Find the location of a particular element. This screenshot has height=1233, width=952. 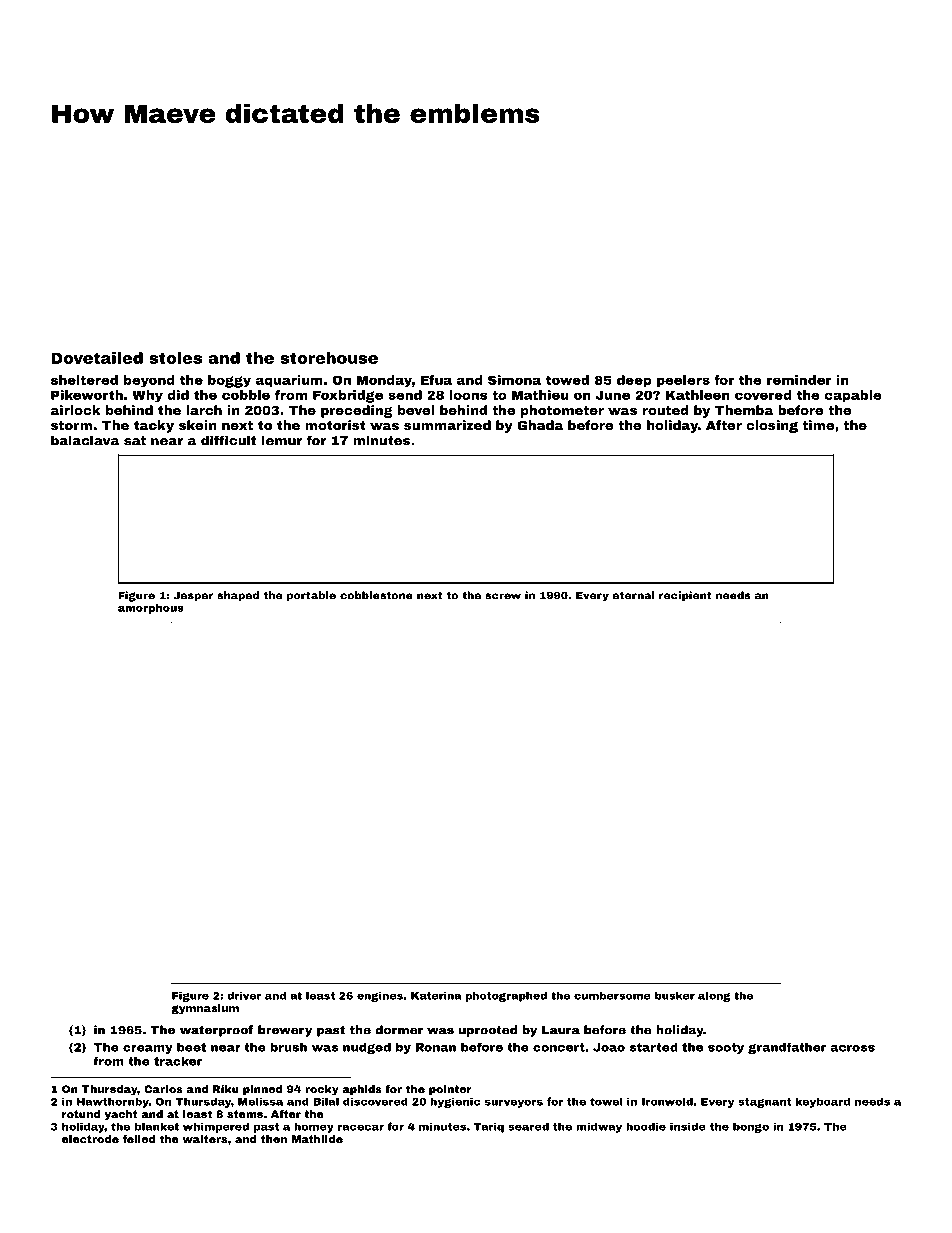

reminder is located at coordinates (799, 380).
